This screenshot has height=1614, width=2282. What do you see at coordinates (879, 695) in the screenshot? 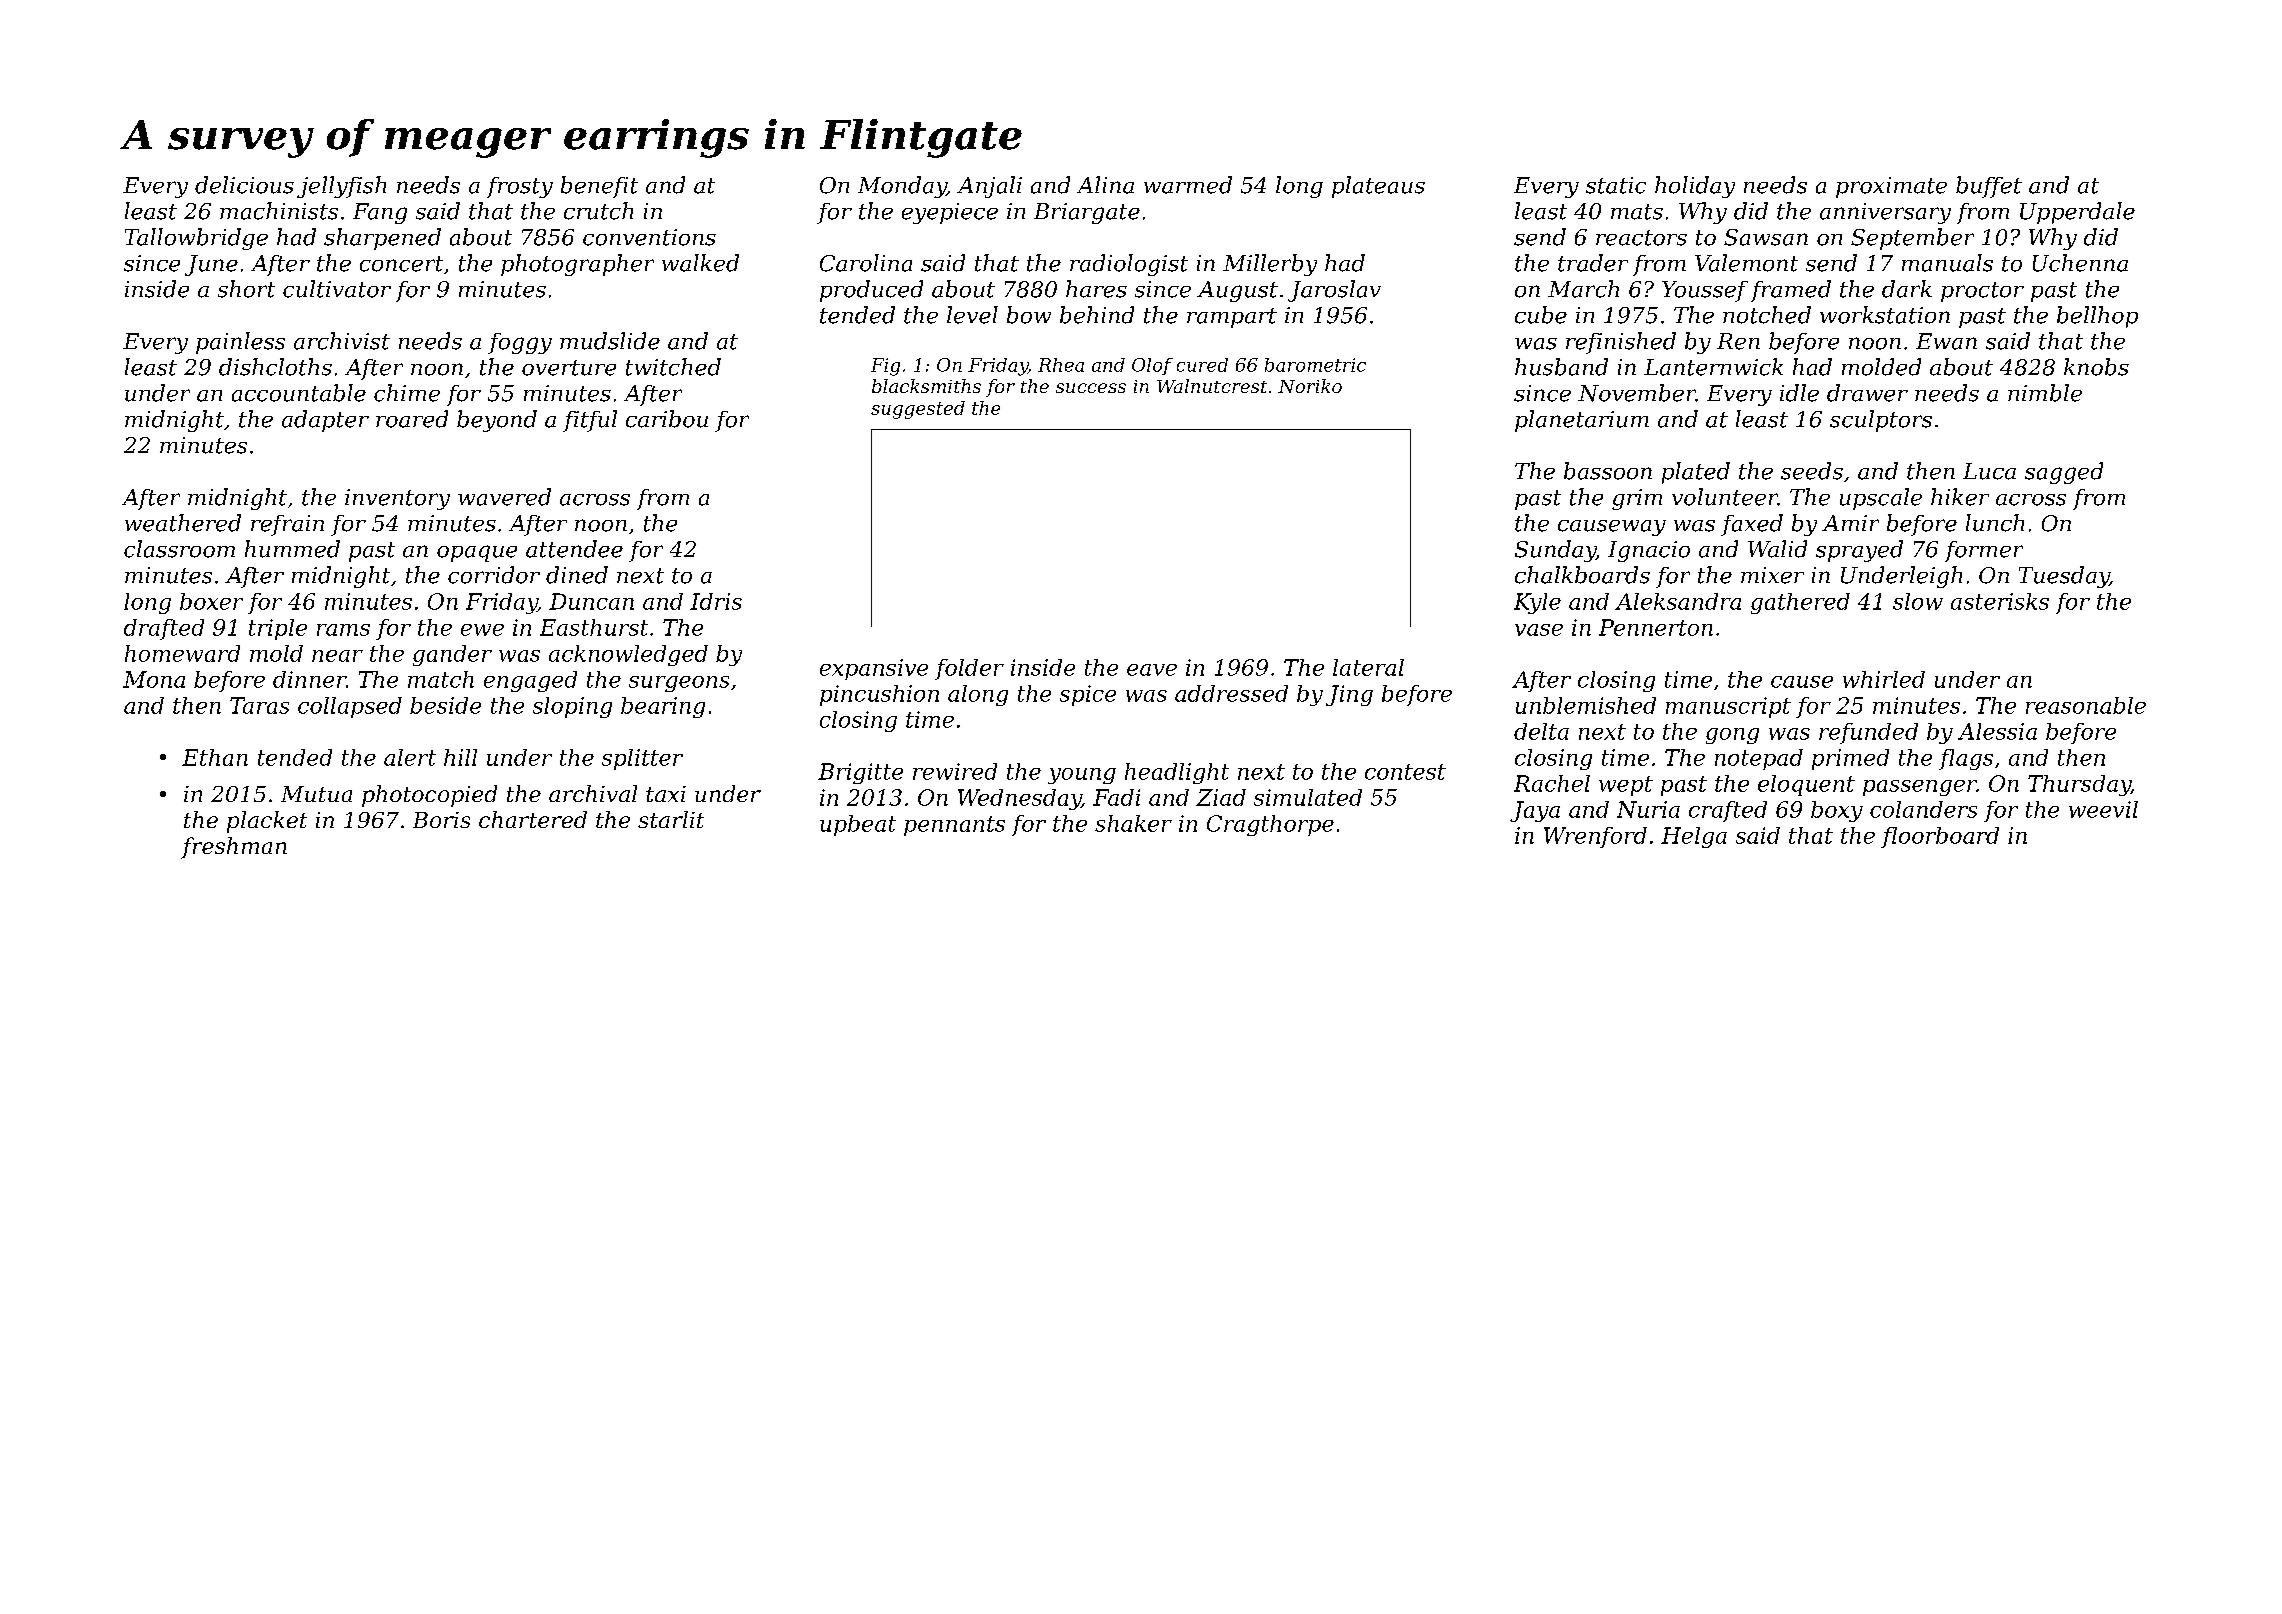
I see `pincushion` at bounding box center [879, 695].
